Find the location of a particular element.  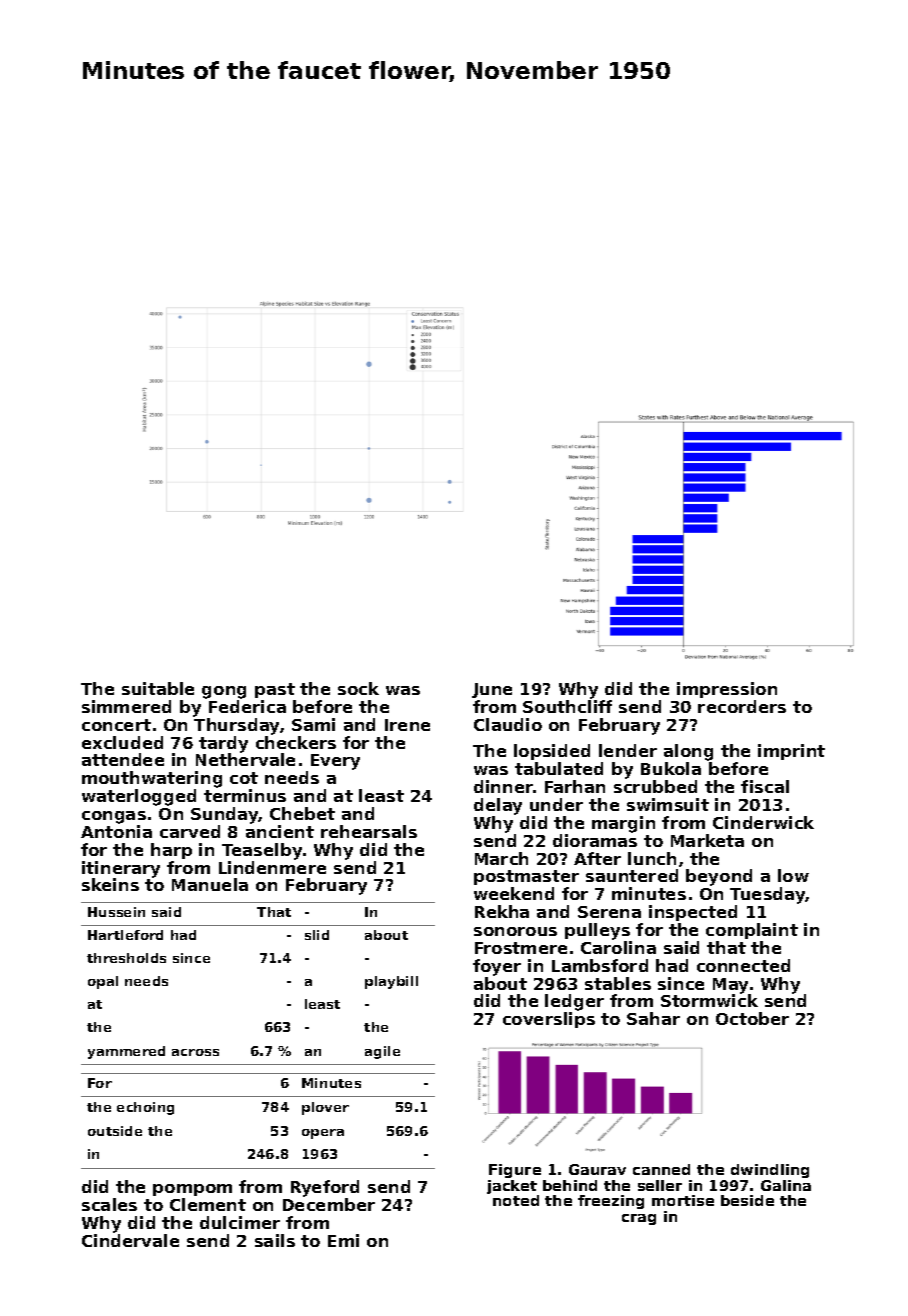

sails is located at coordinates (275, 1240).
